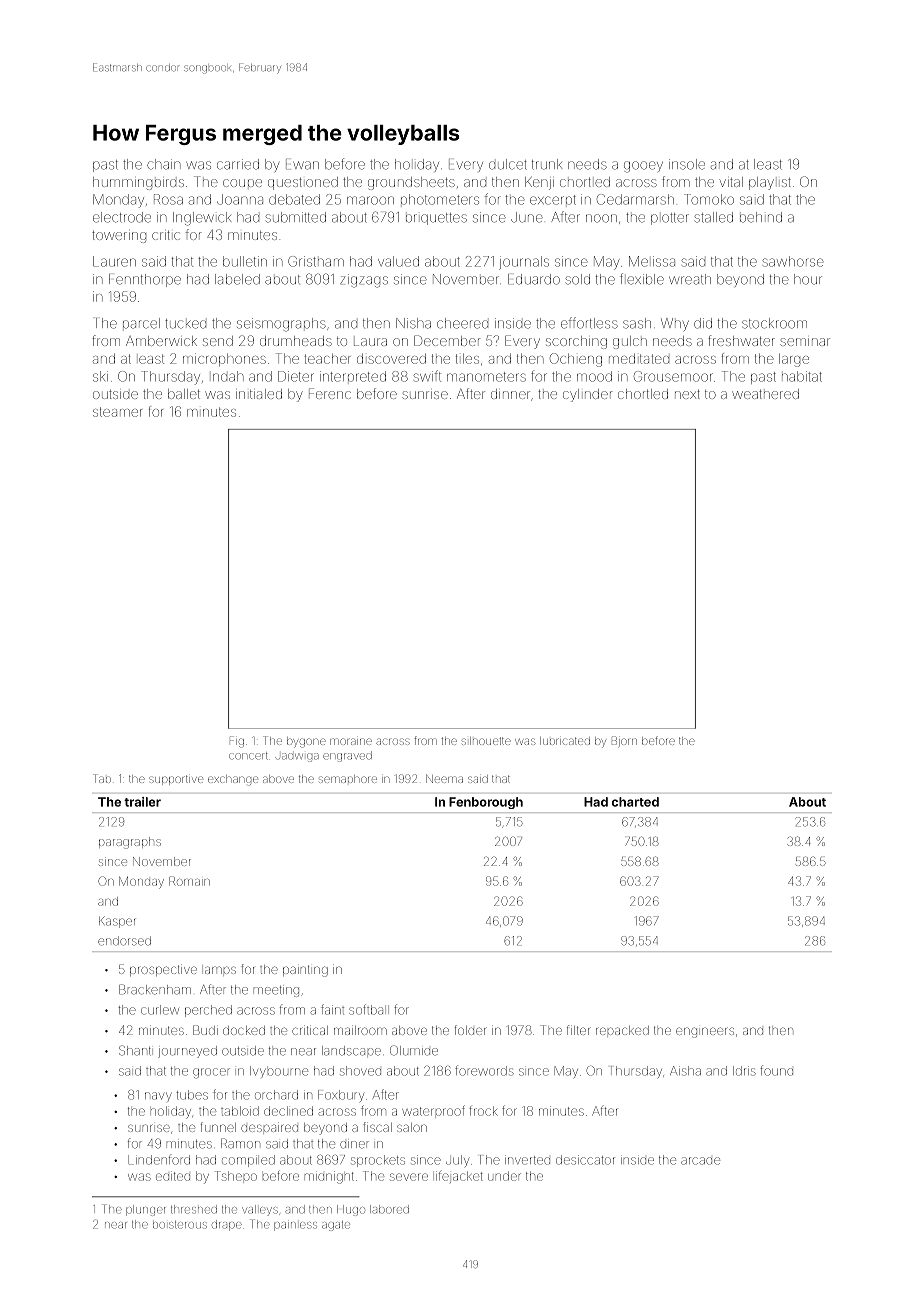  Describe the element at coordinates (237, 742) in the image. I see `Fig` at that location.
